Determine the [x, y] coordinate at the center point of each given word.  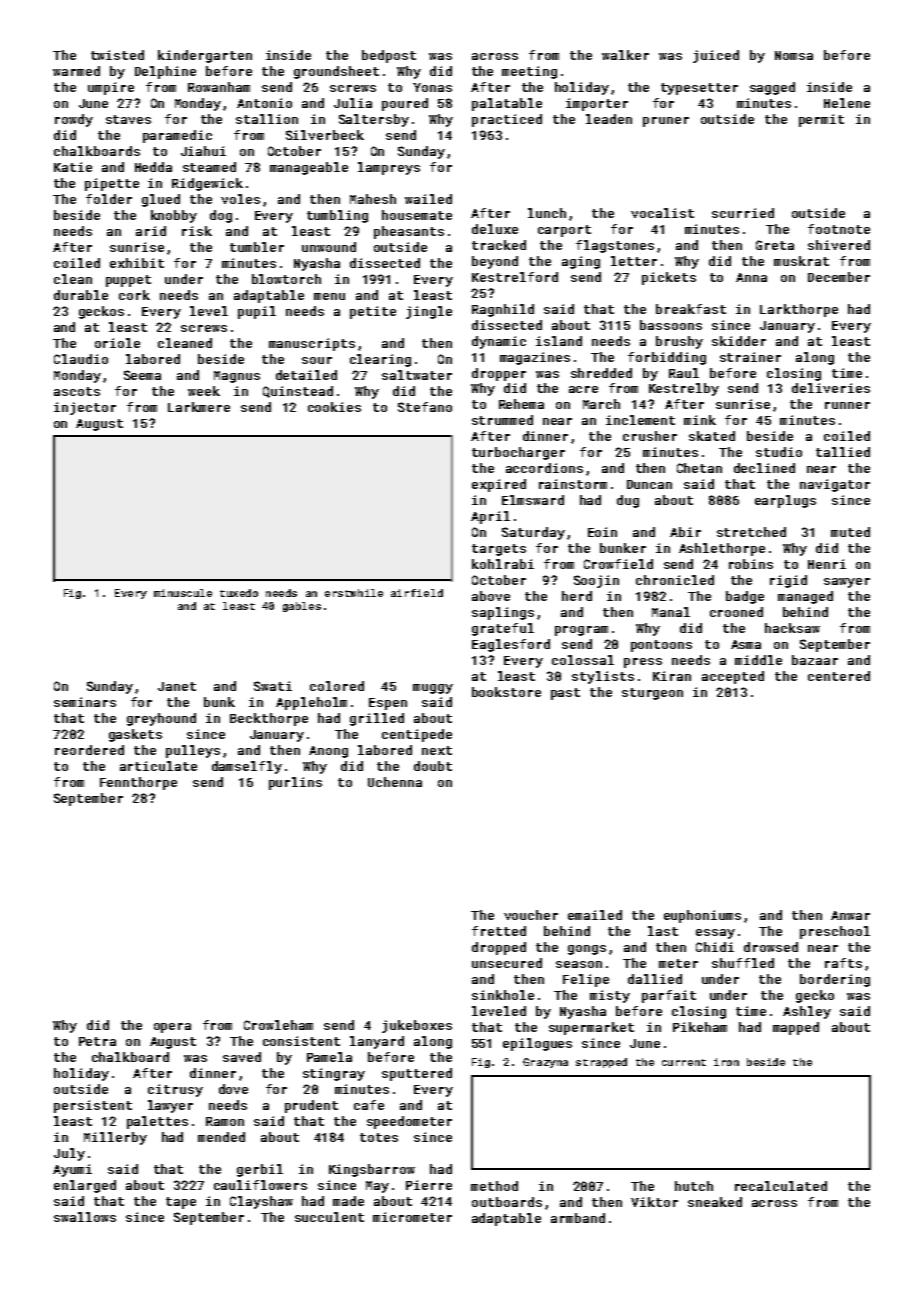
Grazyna [545, 1063]
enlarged [85, 1186]
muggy [433, 689]
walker [625, 55]
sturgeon [652, 694]
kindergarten [205, 56]
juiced [716, 56]
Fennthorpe [138, 783]
